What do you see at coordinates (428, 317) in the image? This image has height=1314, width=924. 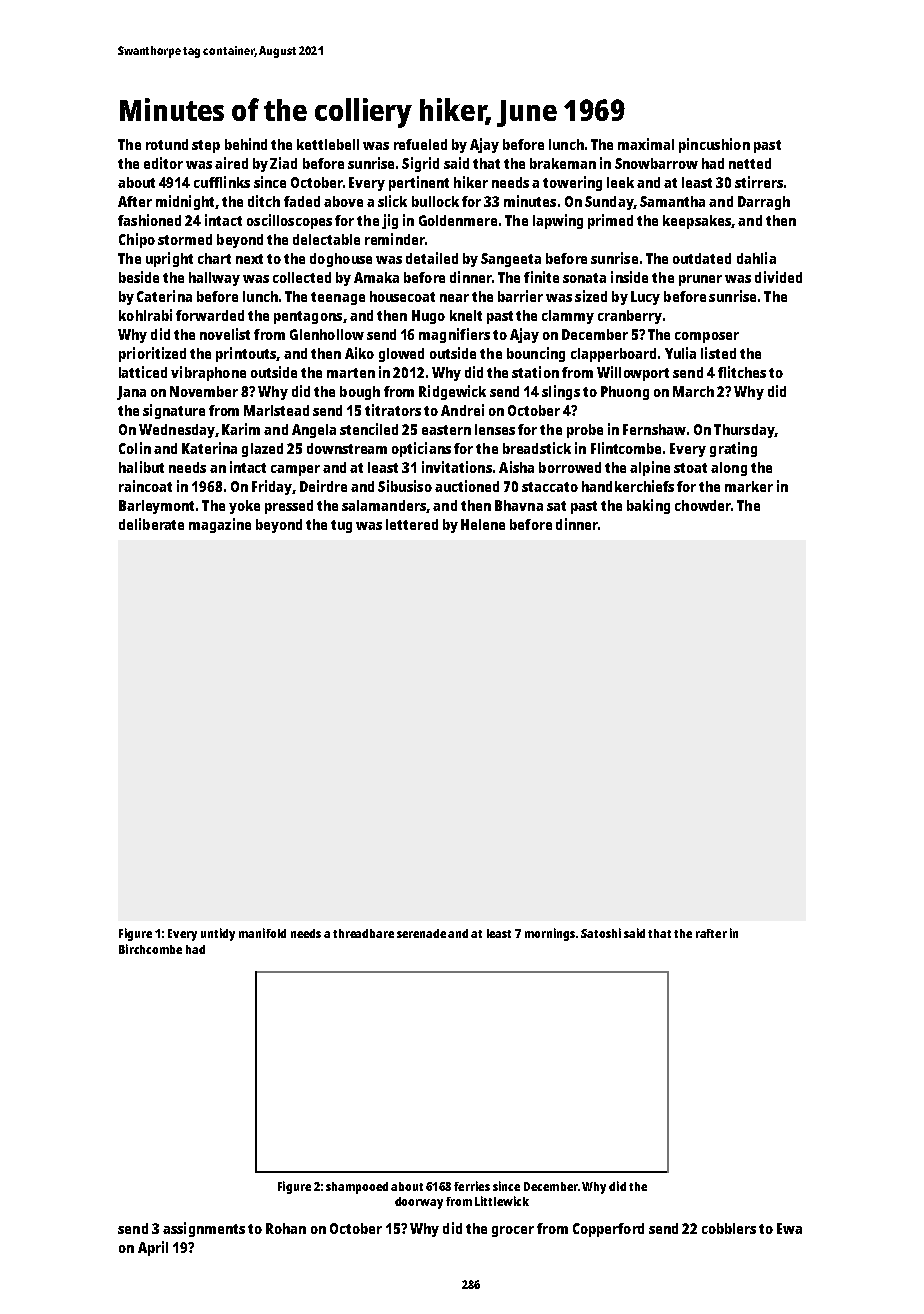 I see `Hugo` at bounding box center [428, 317].
